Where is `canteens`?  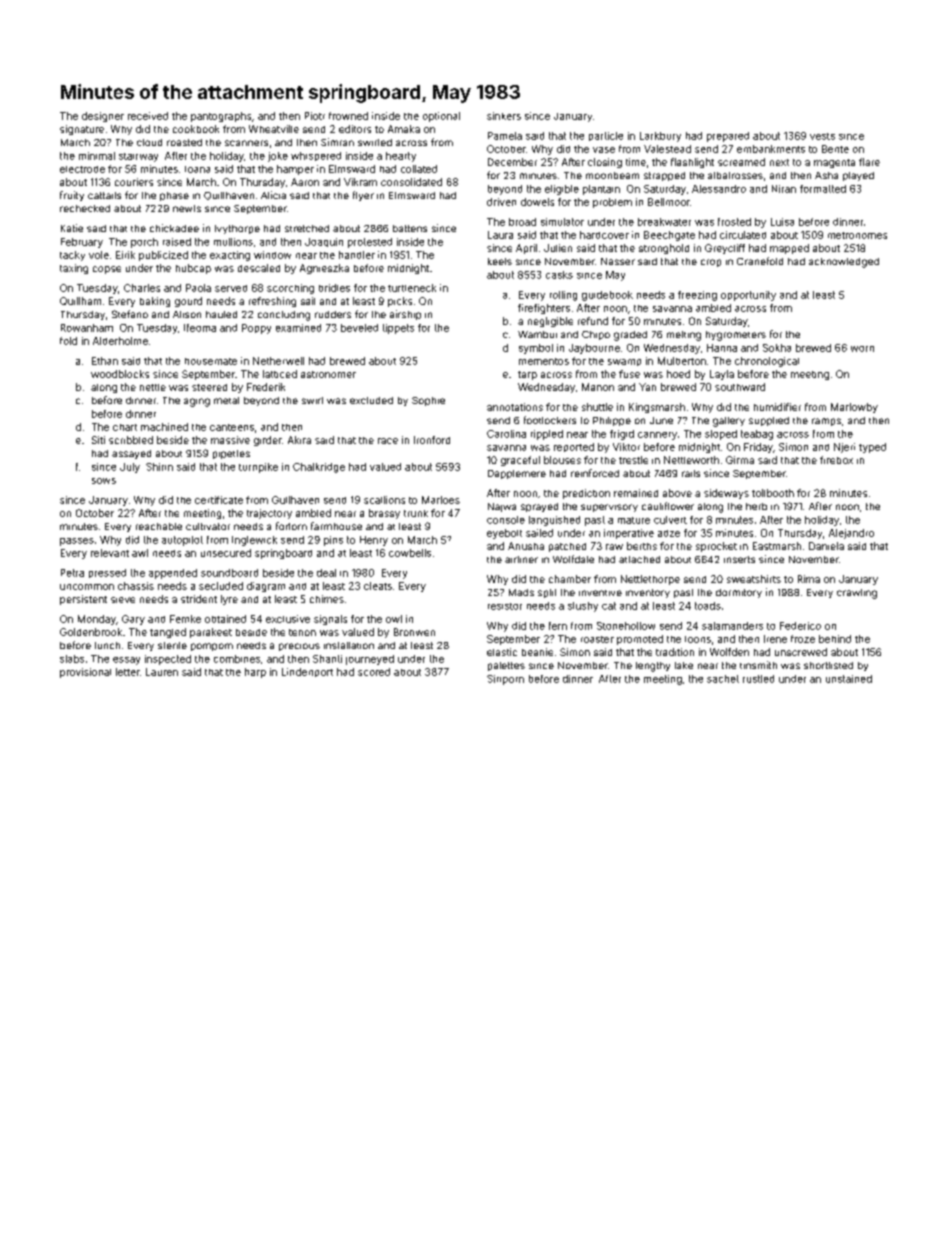
canteens is located at coordinates (232, 427).
